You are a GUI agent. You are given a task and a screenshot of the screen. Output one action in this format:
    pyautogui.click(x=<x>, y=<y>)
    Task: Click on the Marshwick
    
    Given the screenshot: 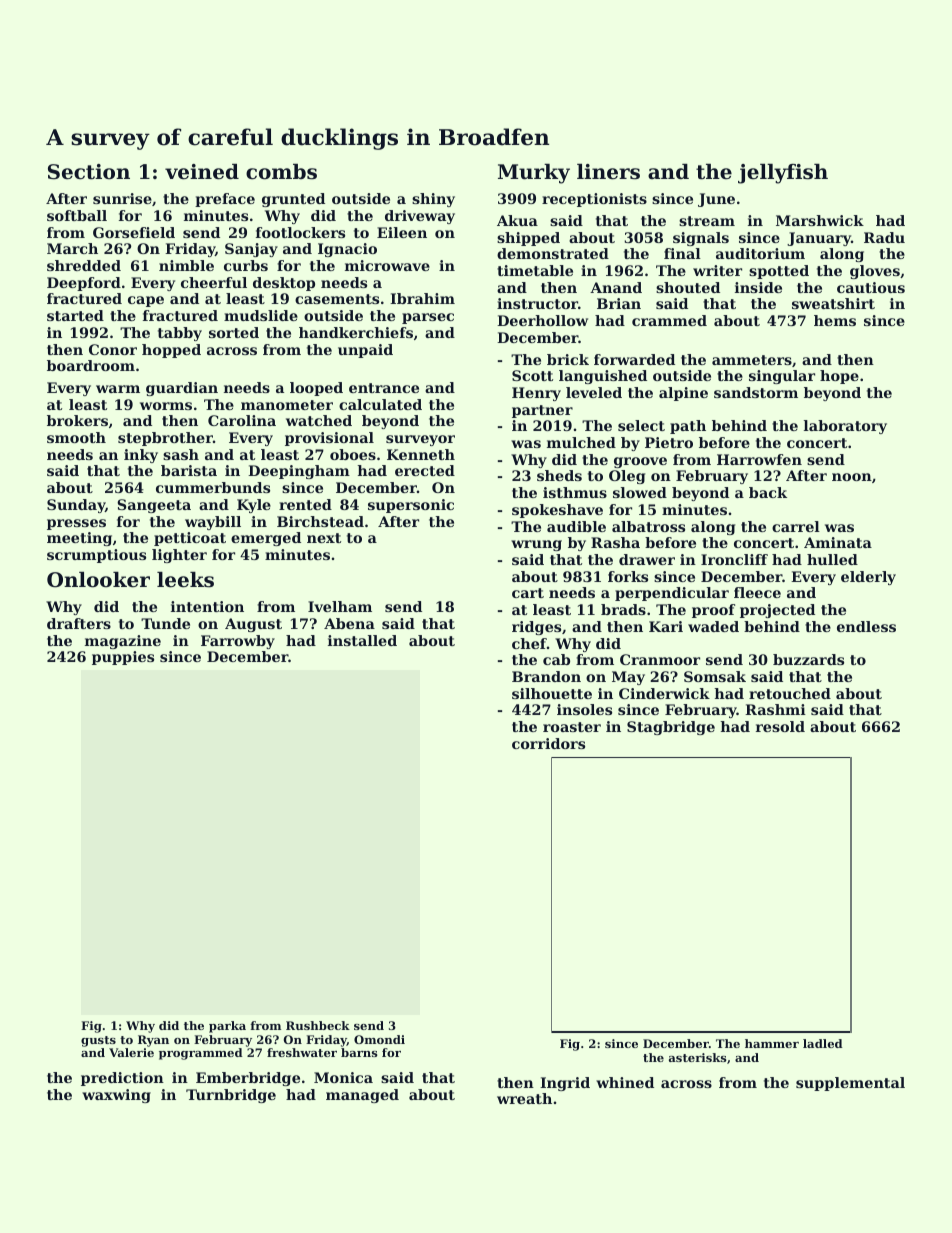 What is the action you would take?
    pyautogui.click(x=820, y=220)
